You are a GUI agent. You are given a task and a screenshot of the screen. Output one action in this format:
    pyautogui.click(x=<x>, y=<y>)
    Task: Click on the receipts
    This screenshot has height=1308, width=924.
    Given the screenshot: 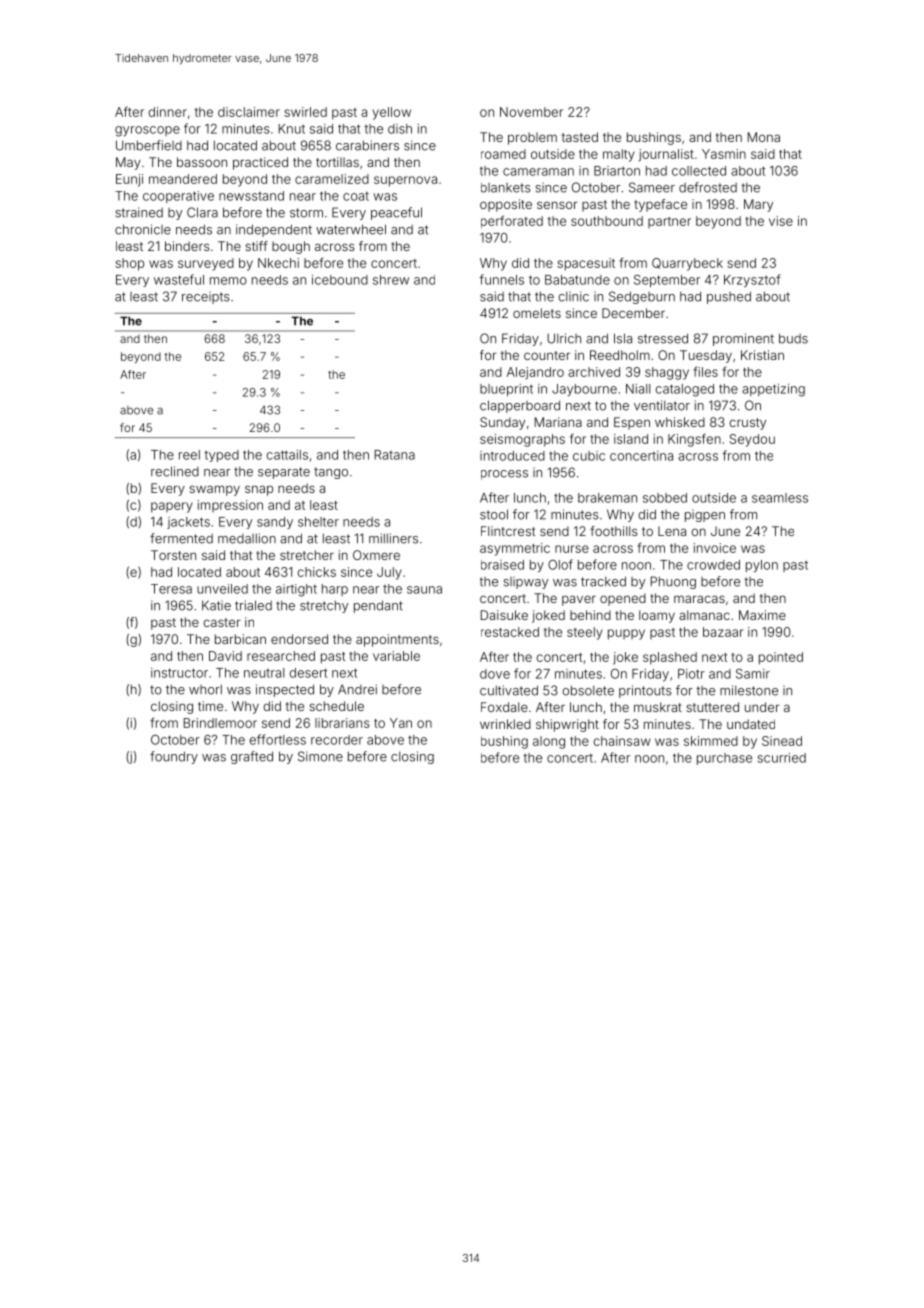 What is the action you would take?
    pyautogui.click(x=206, y=297)
